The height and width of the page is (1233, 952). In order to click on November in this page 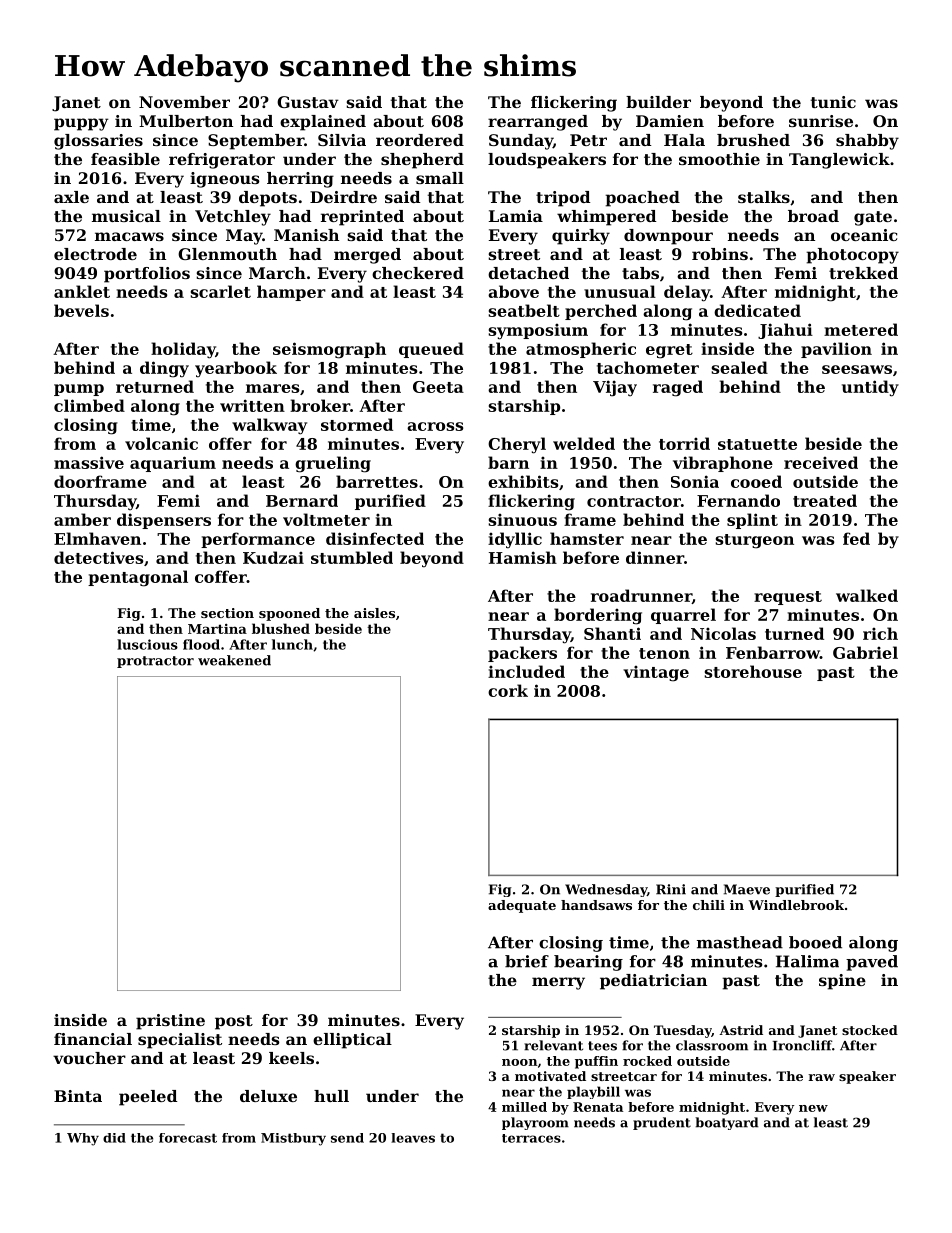, I will do `click(184, 102)`.
